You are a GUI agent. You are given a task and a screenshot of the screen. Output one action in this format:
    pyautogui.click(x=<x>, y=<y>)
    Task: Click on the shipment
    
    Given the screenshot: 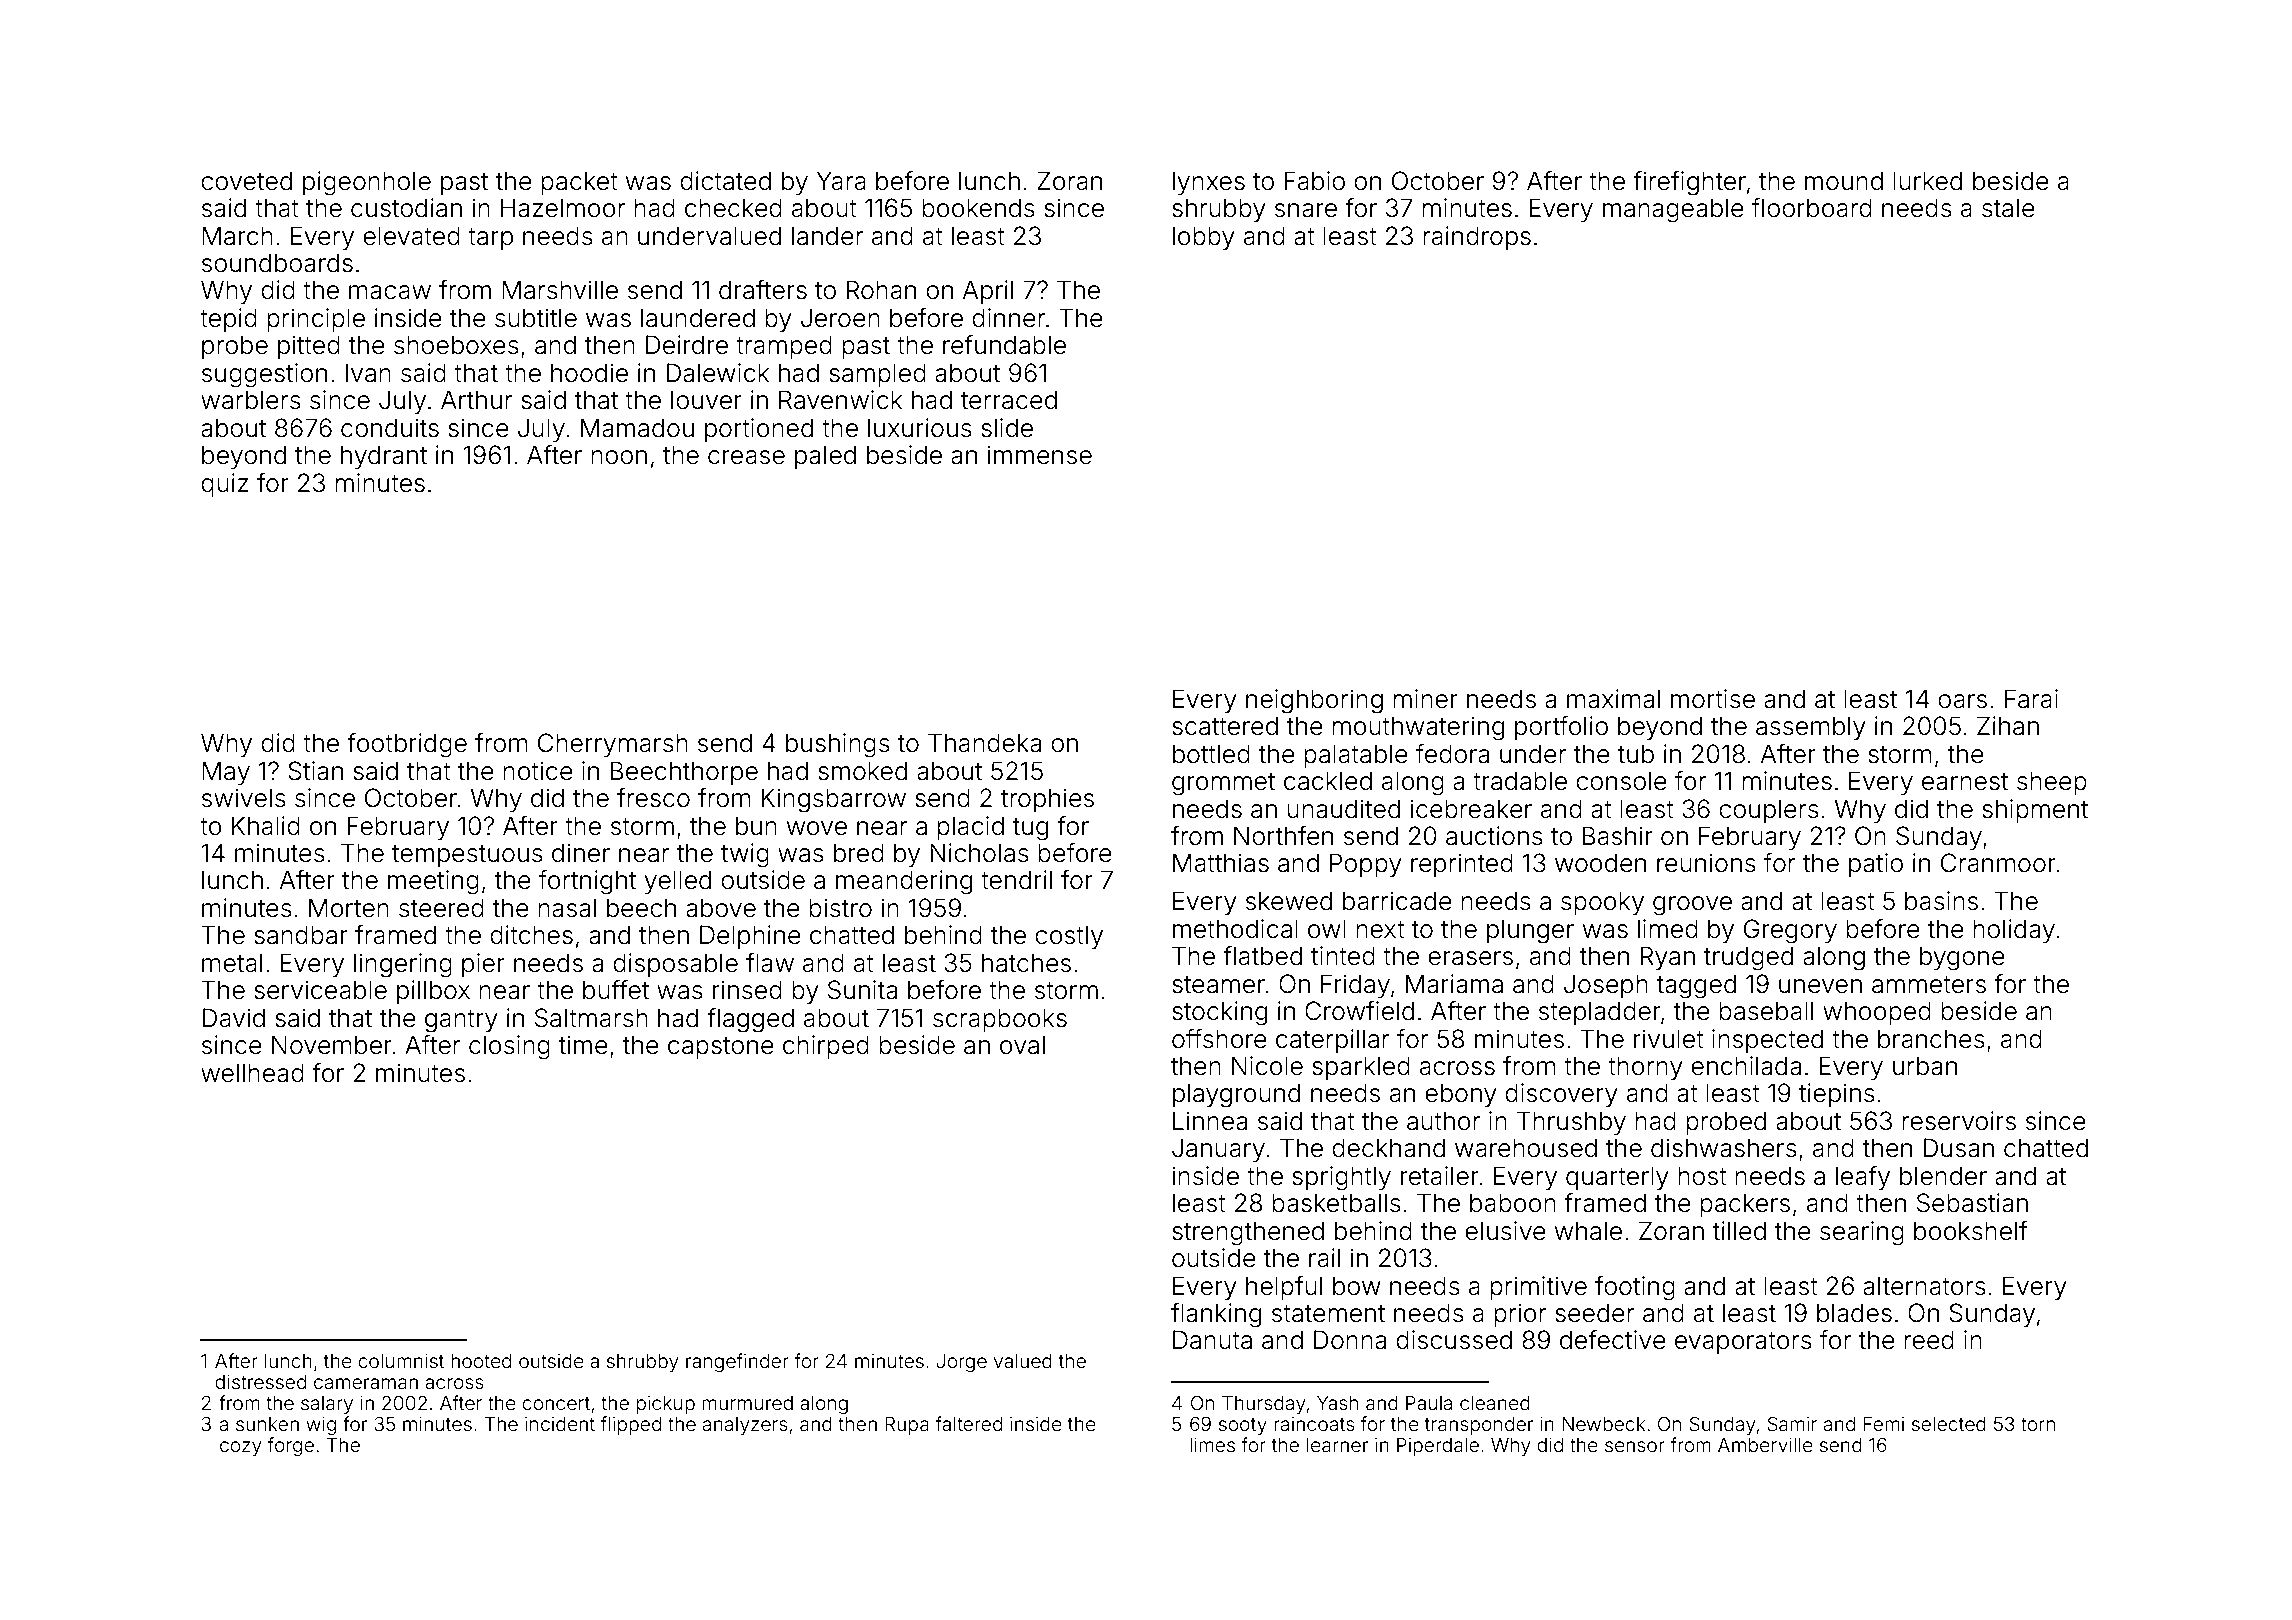 What is the action you would take?
    pyautogui.click(x=2035, y=811)
